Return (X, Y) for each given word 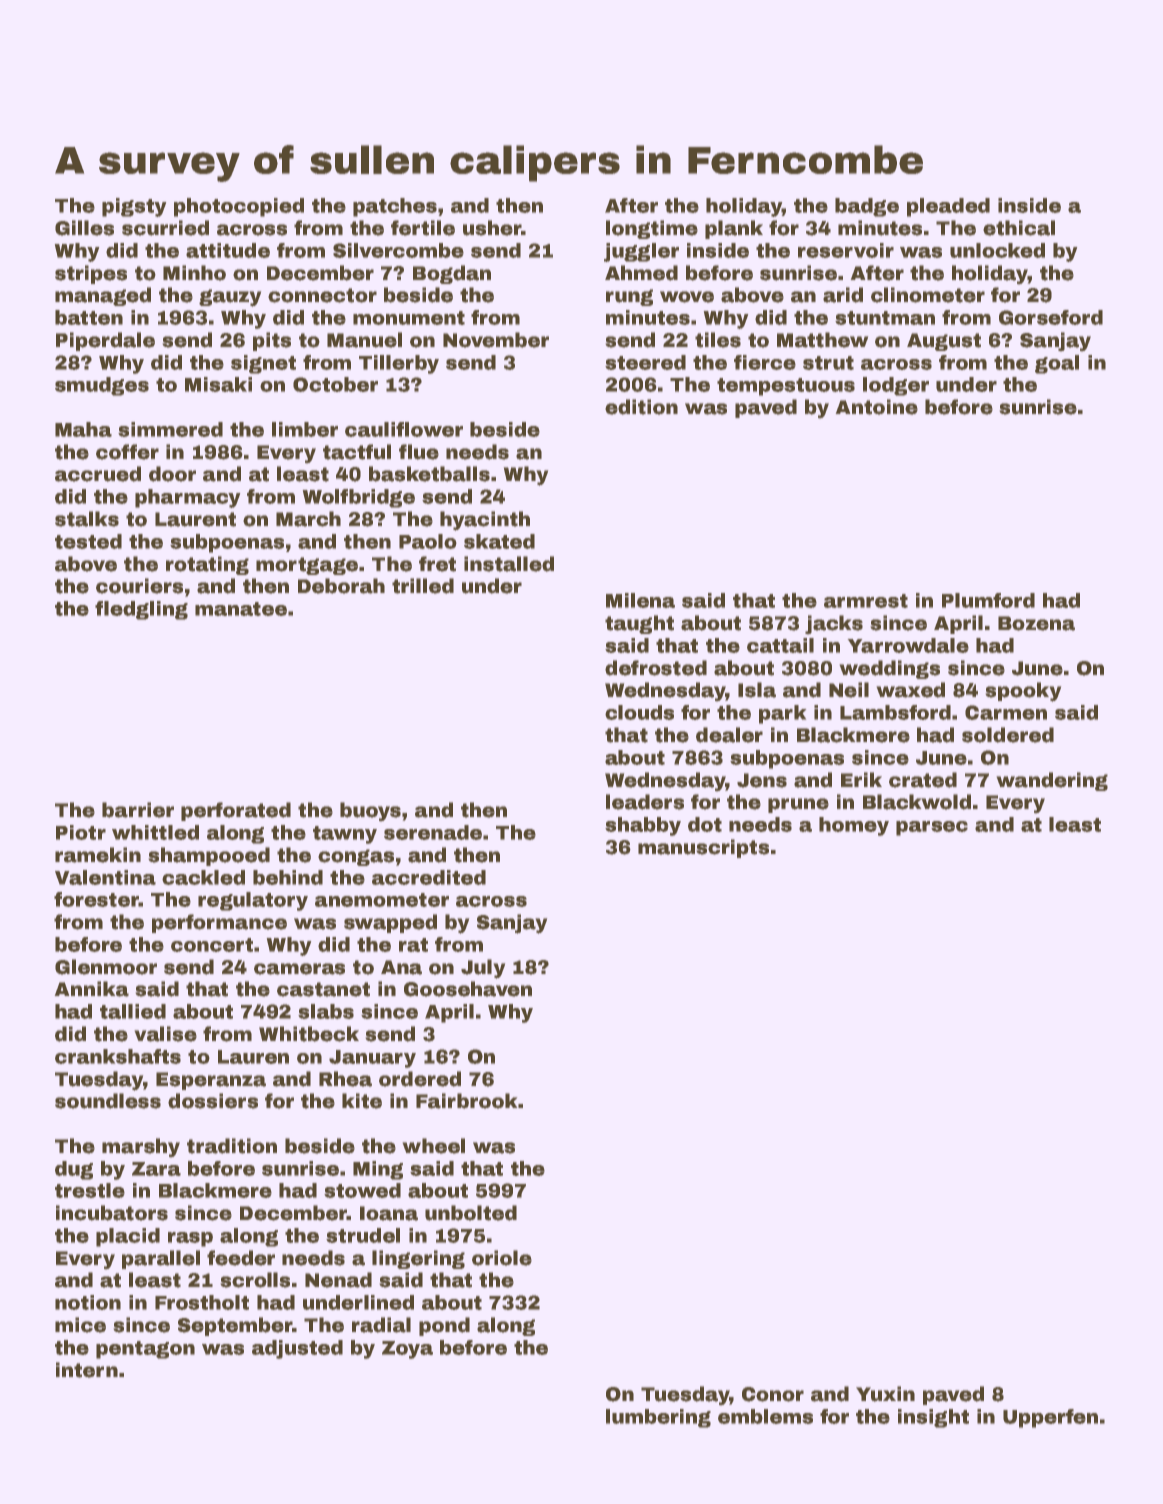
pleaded (948, 207)
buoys (370, 811)
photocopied (239, 207)
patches (395, 207)
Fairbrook (466, 1101)
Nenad (338, 1280)
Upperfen (1050, 1418)
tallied (133, 1011)
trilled (423, 586)
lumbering (658, 1418)
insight (933, 1418)
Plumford (988, 600)
